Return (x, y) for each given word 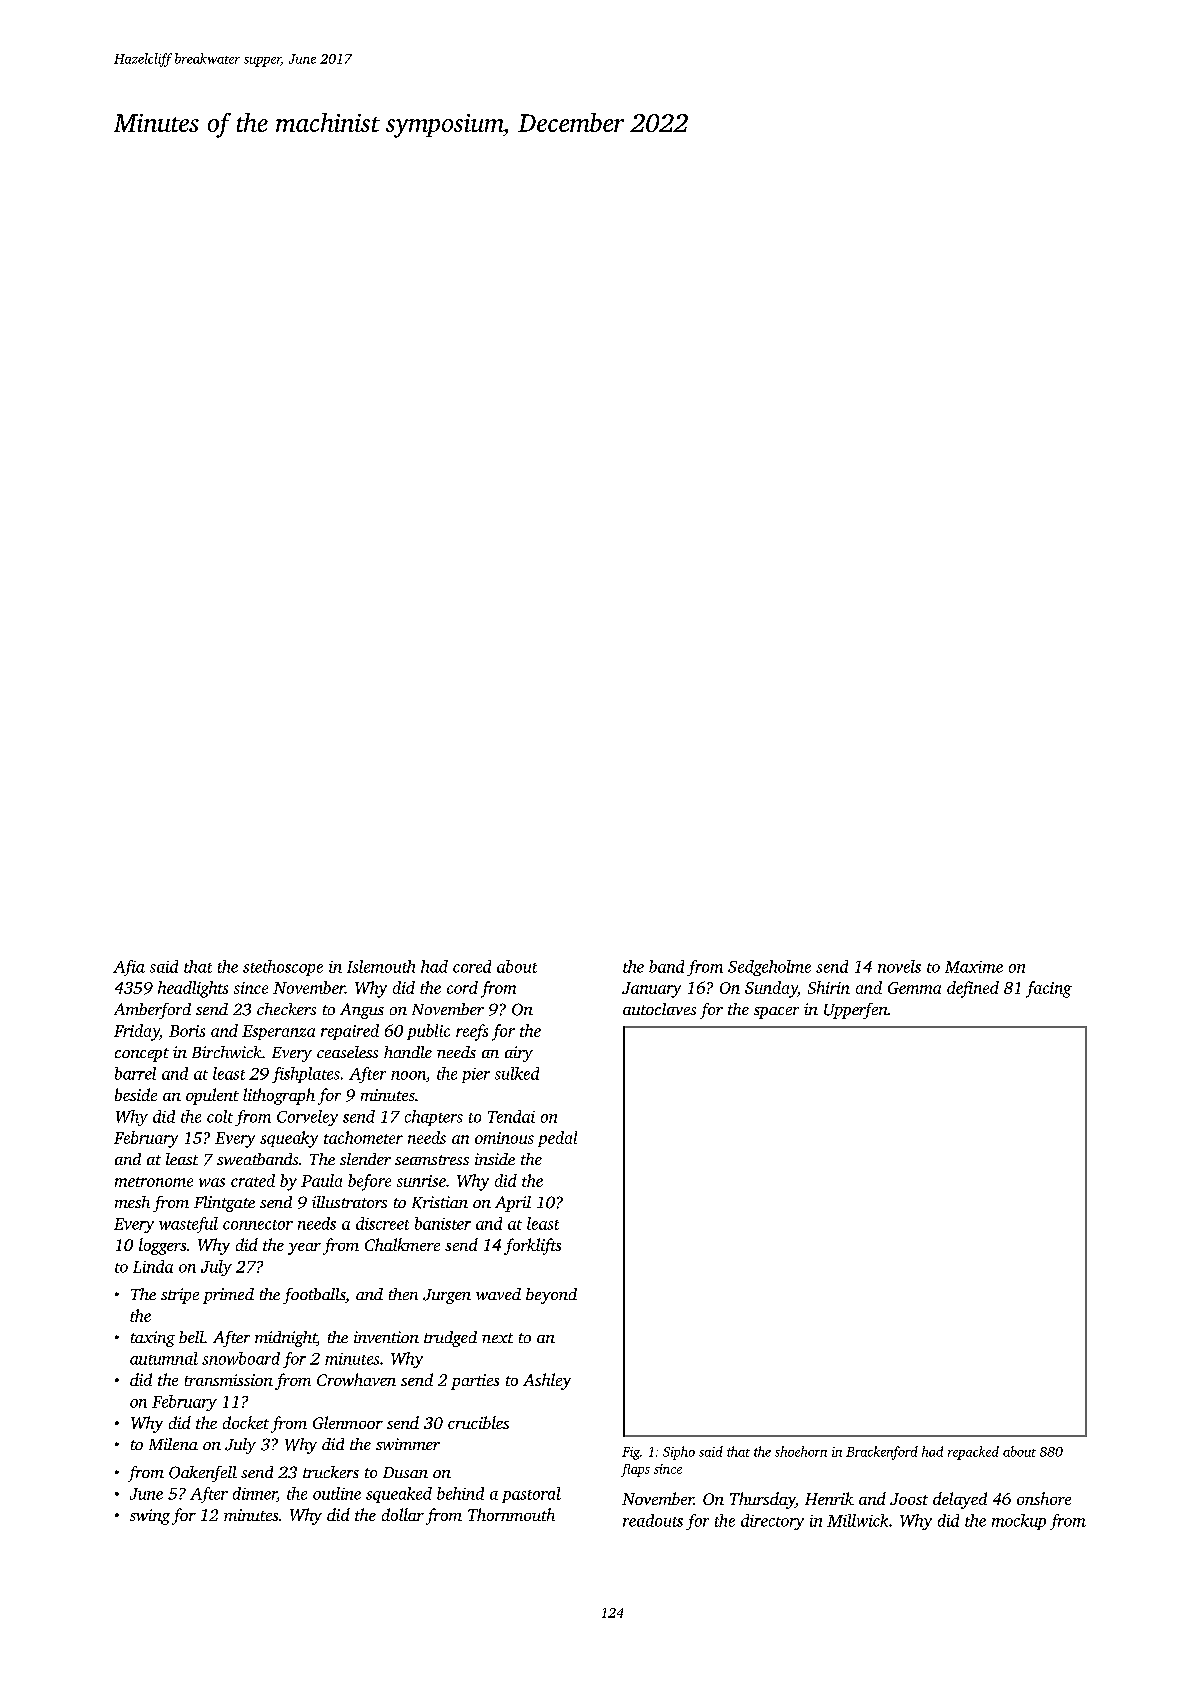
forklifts (532, 1246)
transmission (229, 1380)
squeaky (289, 1139)
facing (1049, 989)
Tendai (511, 1116)
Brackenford (882, 1453)
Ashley (547, 1381)
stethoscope (283, 968)
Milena (173, 1444)
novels (899, 966)
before (369, 1182)
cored (472, 966)
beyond (551, 1296)
